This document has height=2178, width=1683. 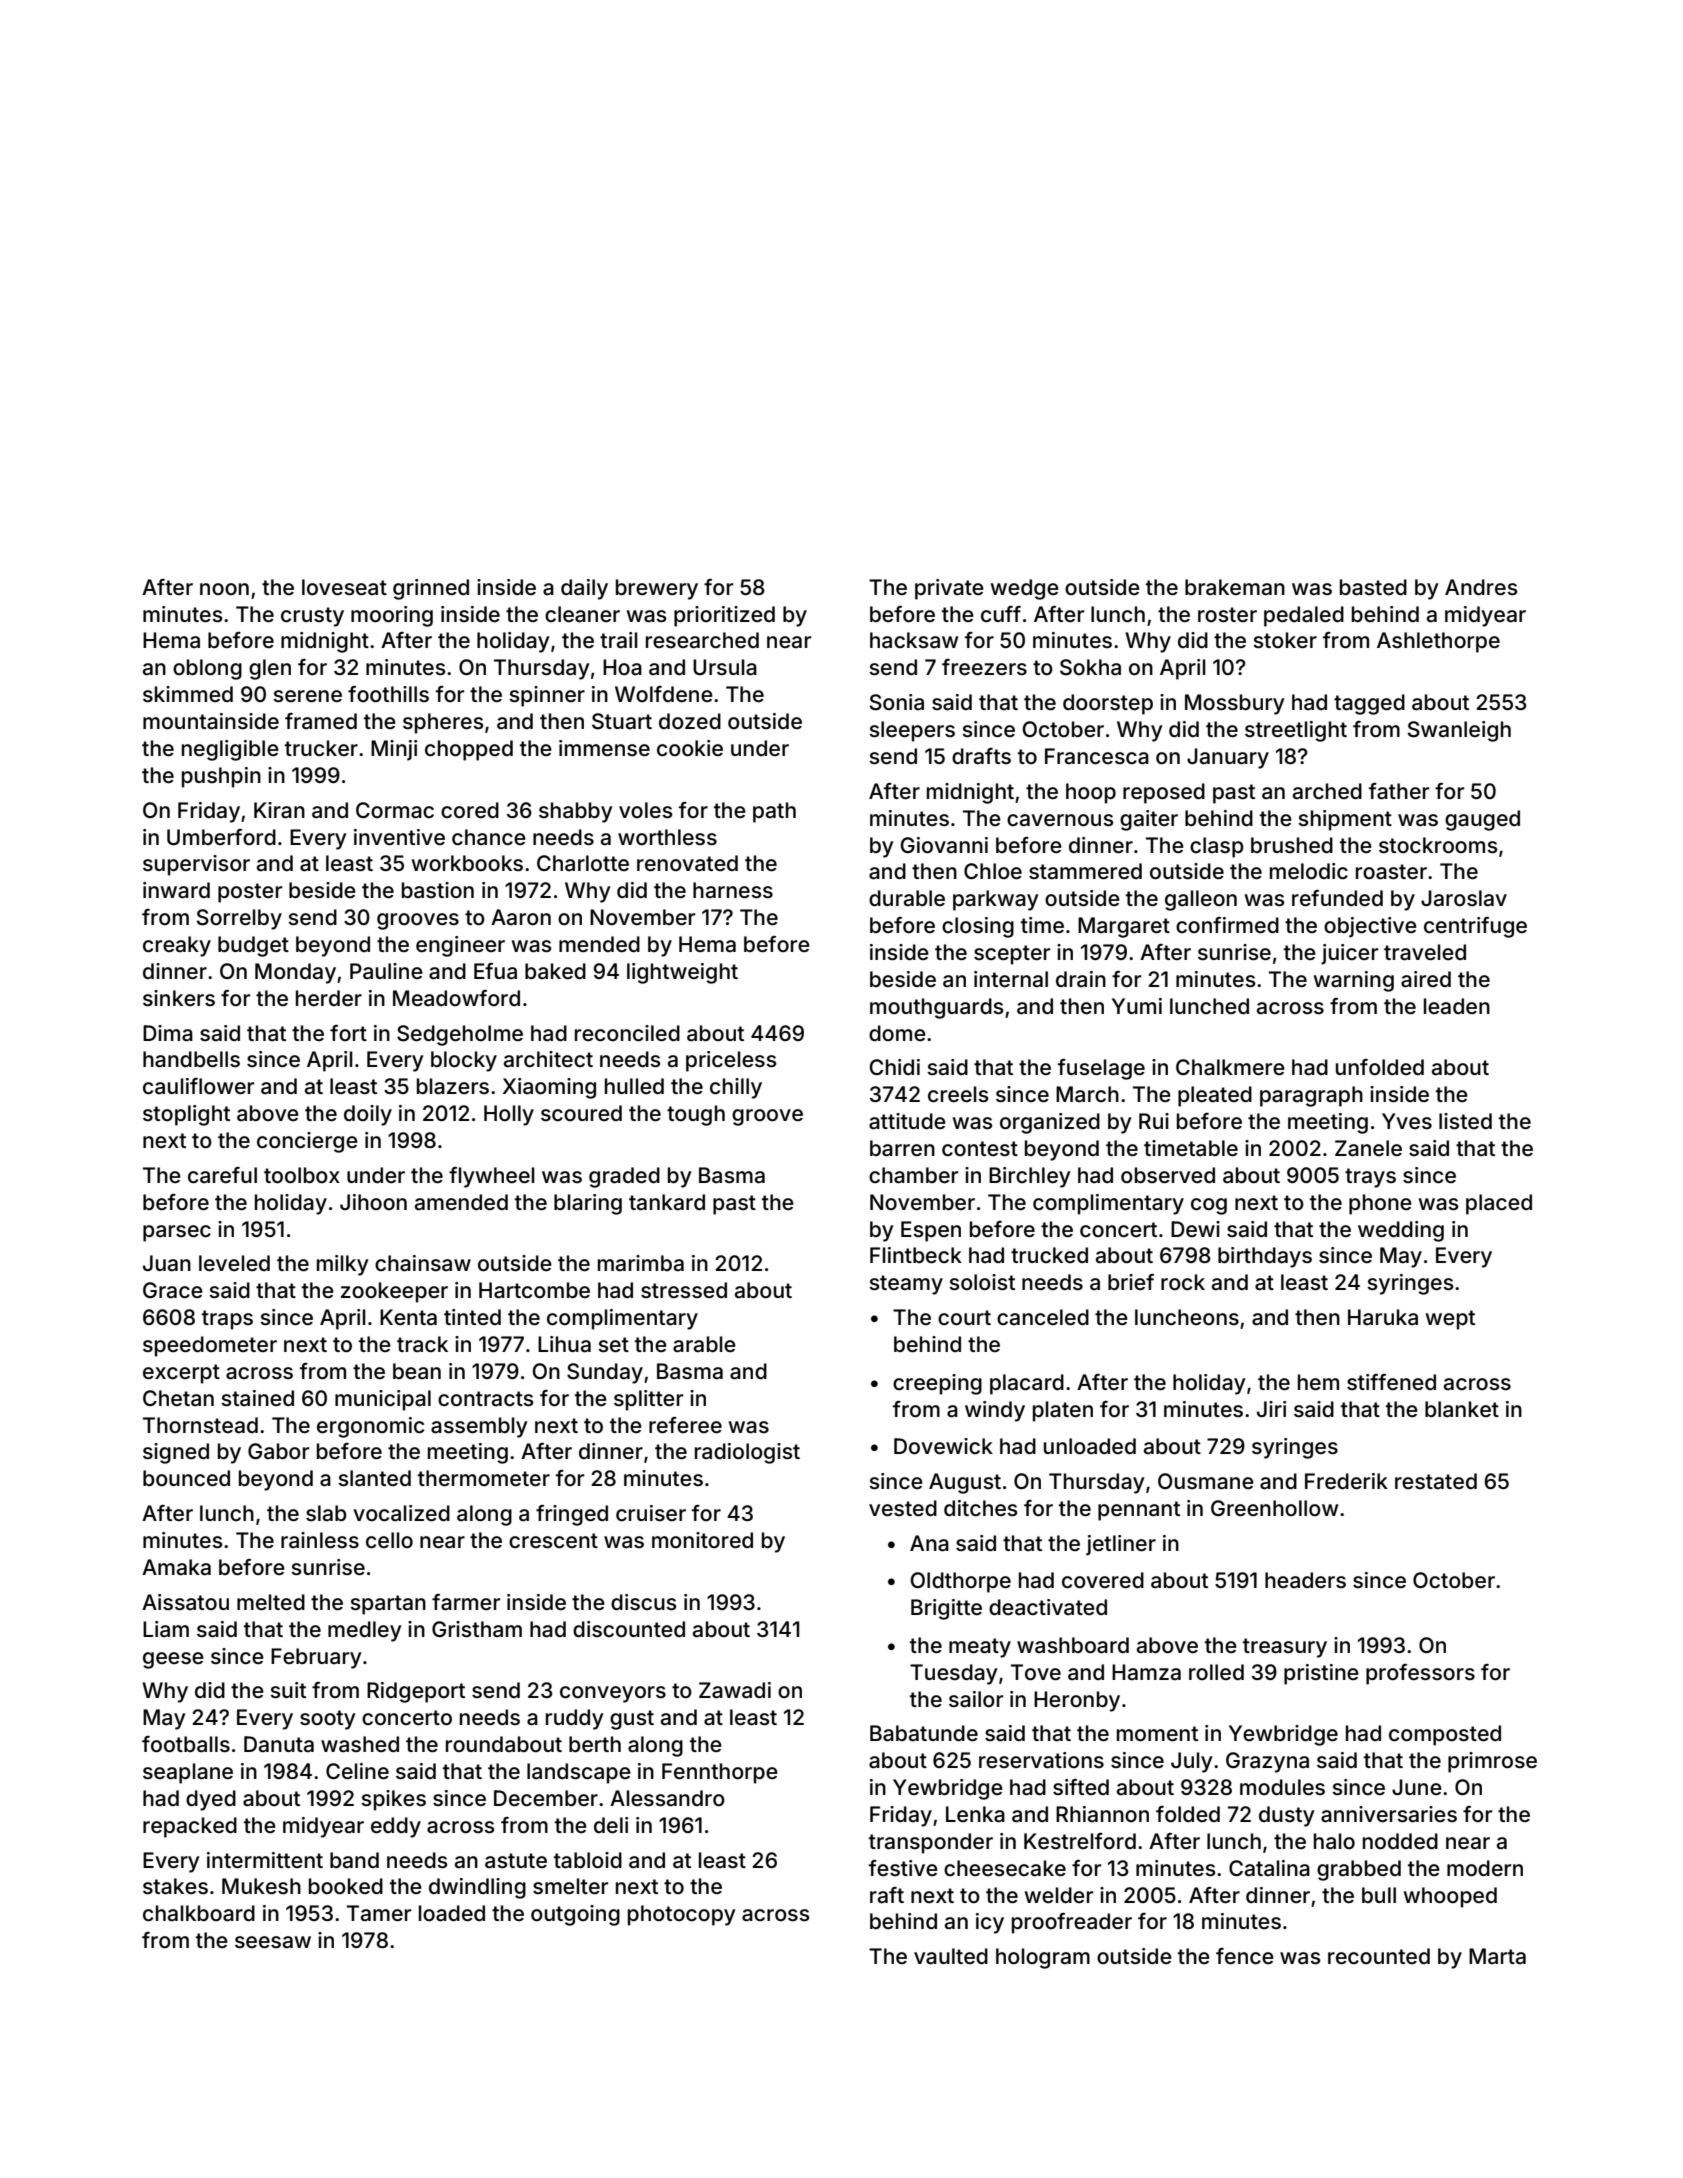 What do you see at coordinates (895, 1067) in the document?
I see `Chidi` at bounding box center [895, 1067].
